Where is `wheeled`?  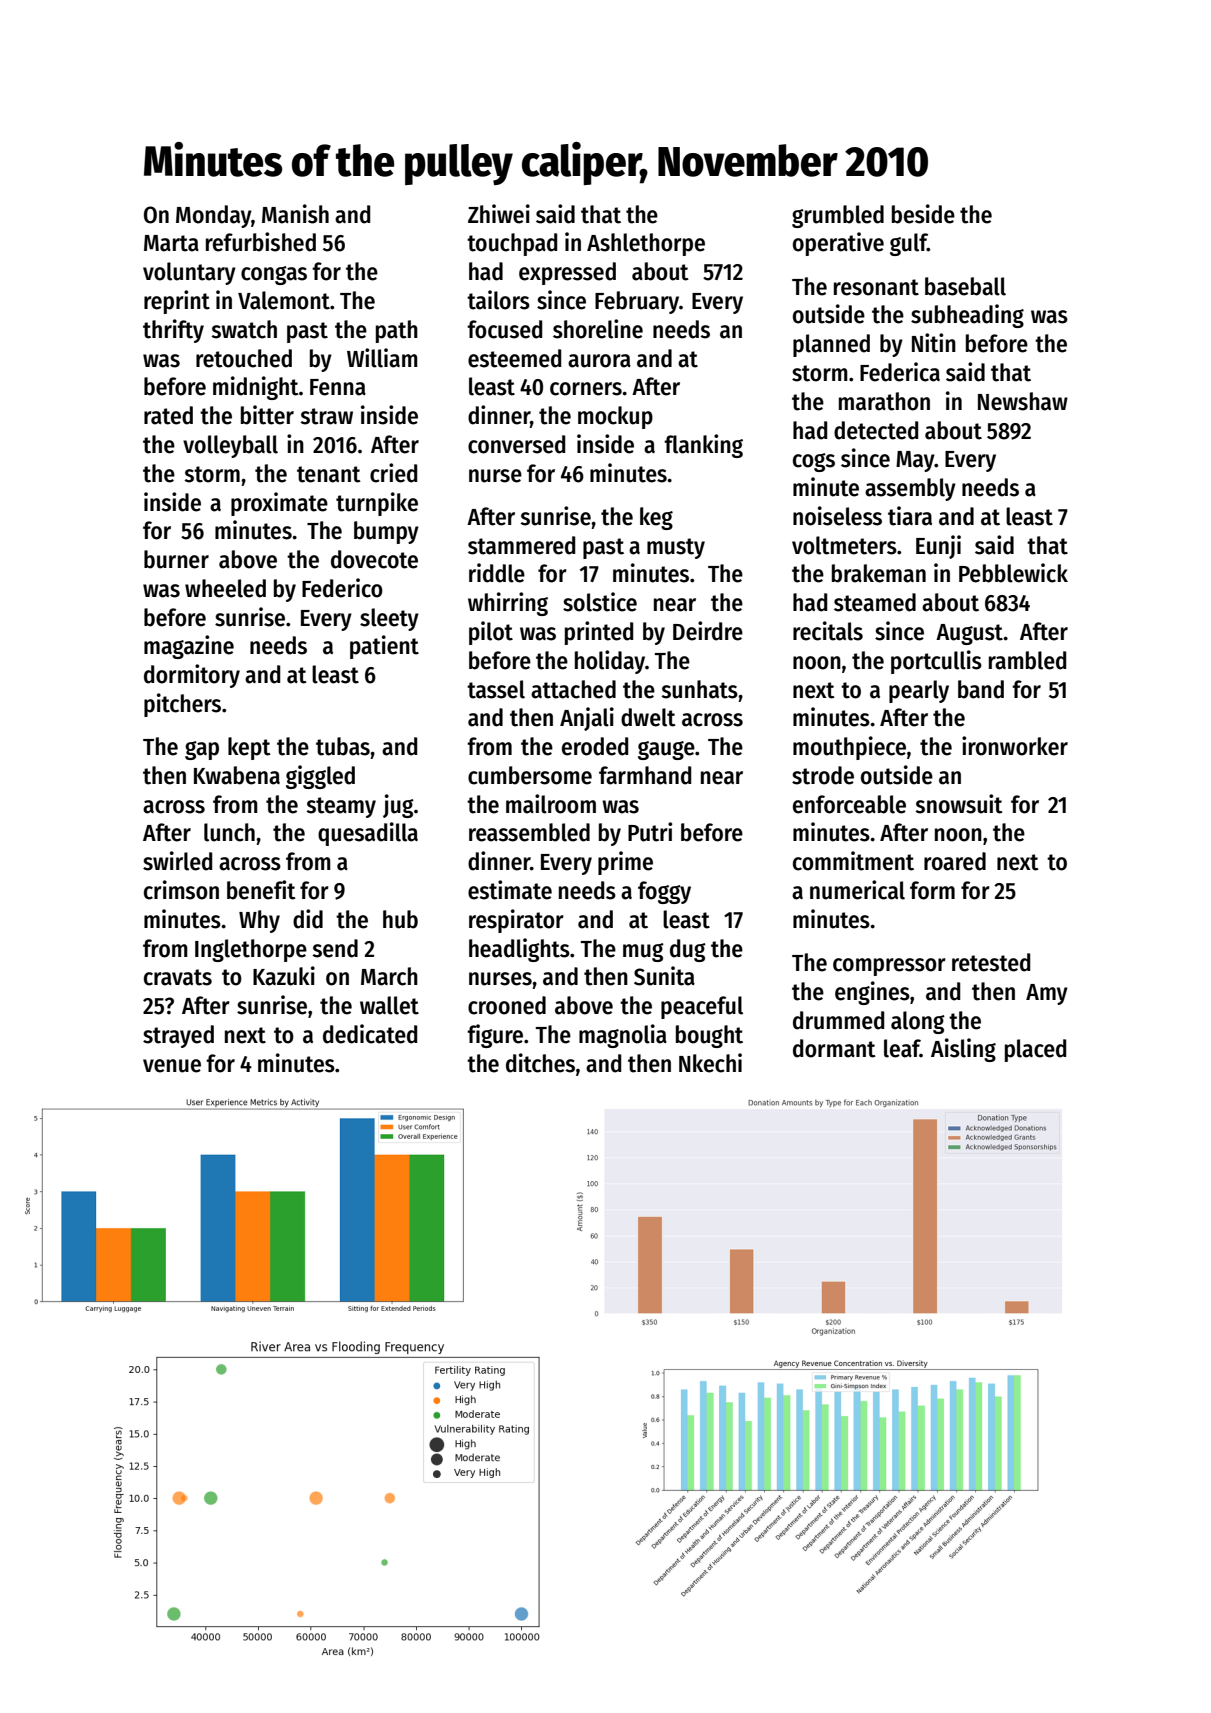
wheeled is located at coordinates (225, 588).
